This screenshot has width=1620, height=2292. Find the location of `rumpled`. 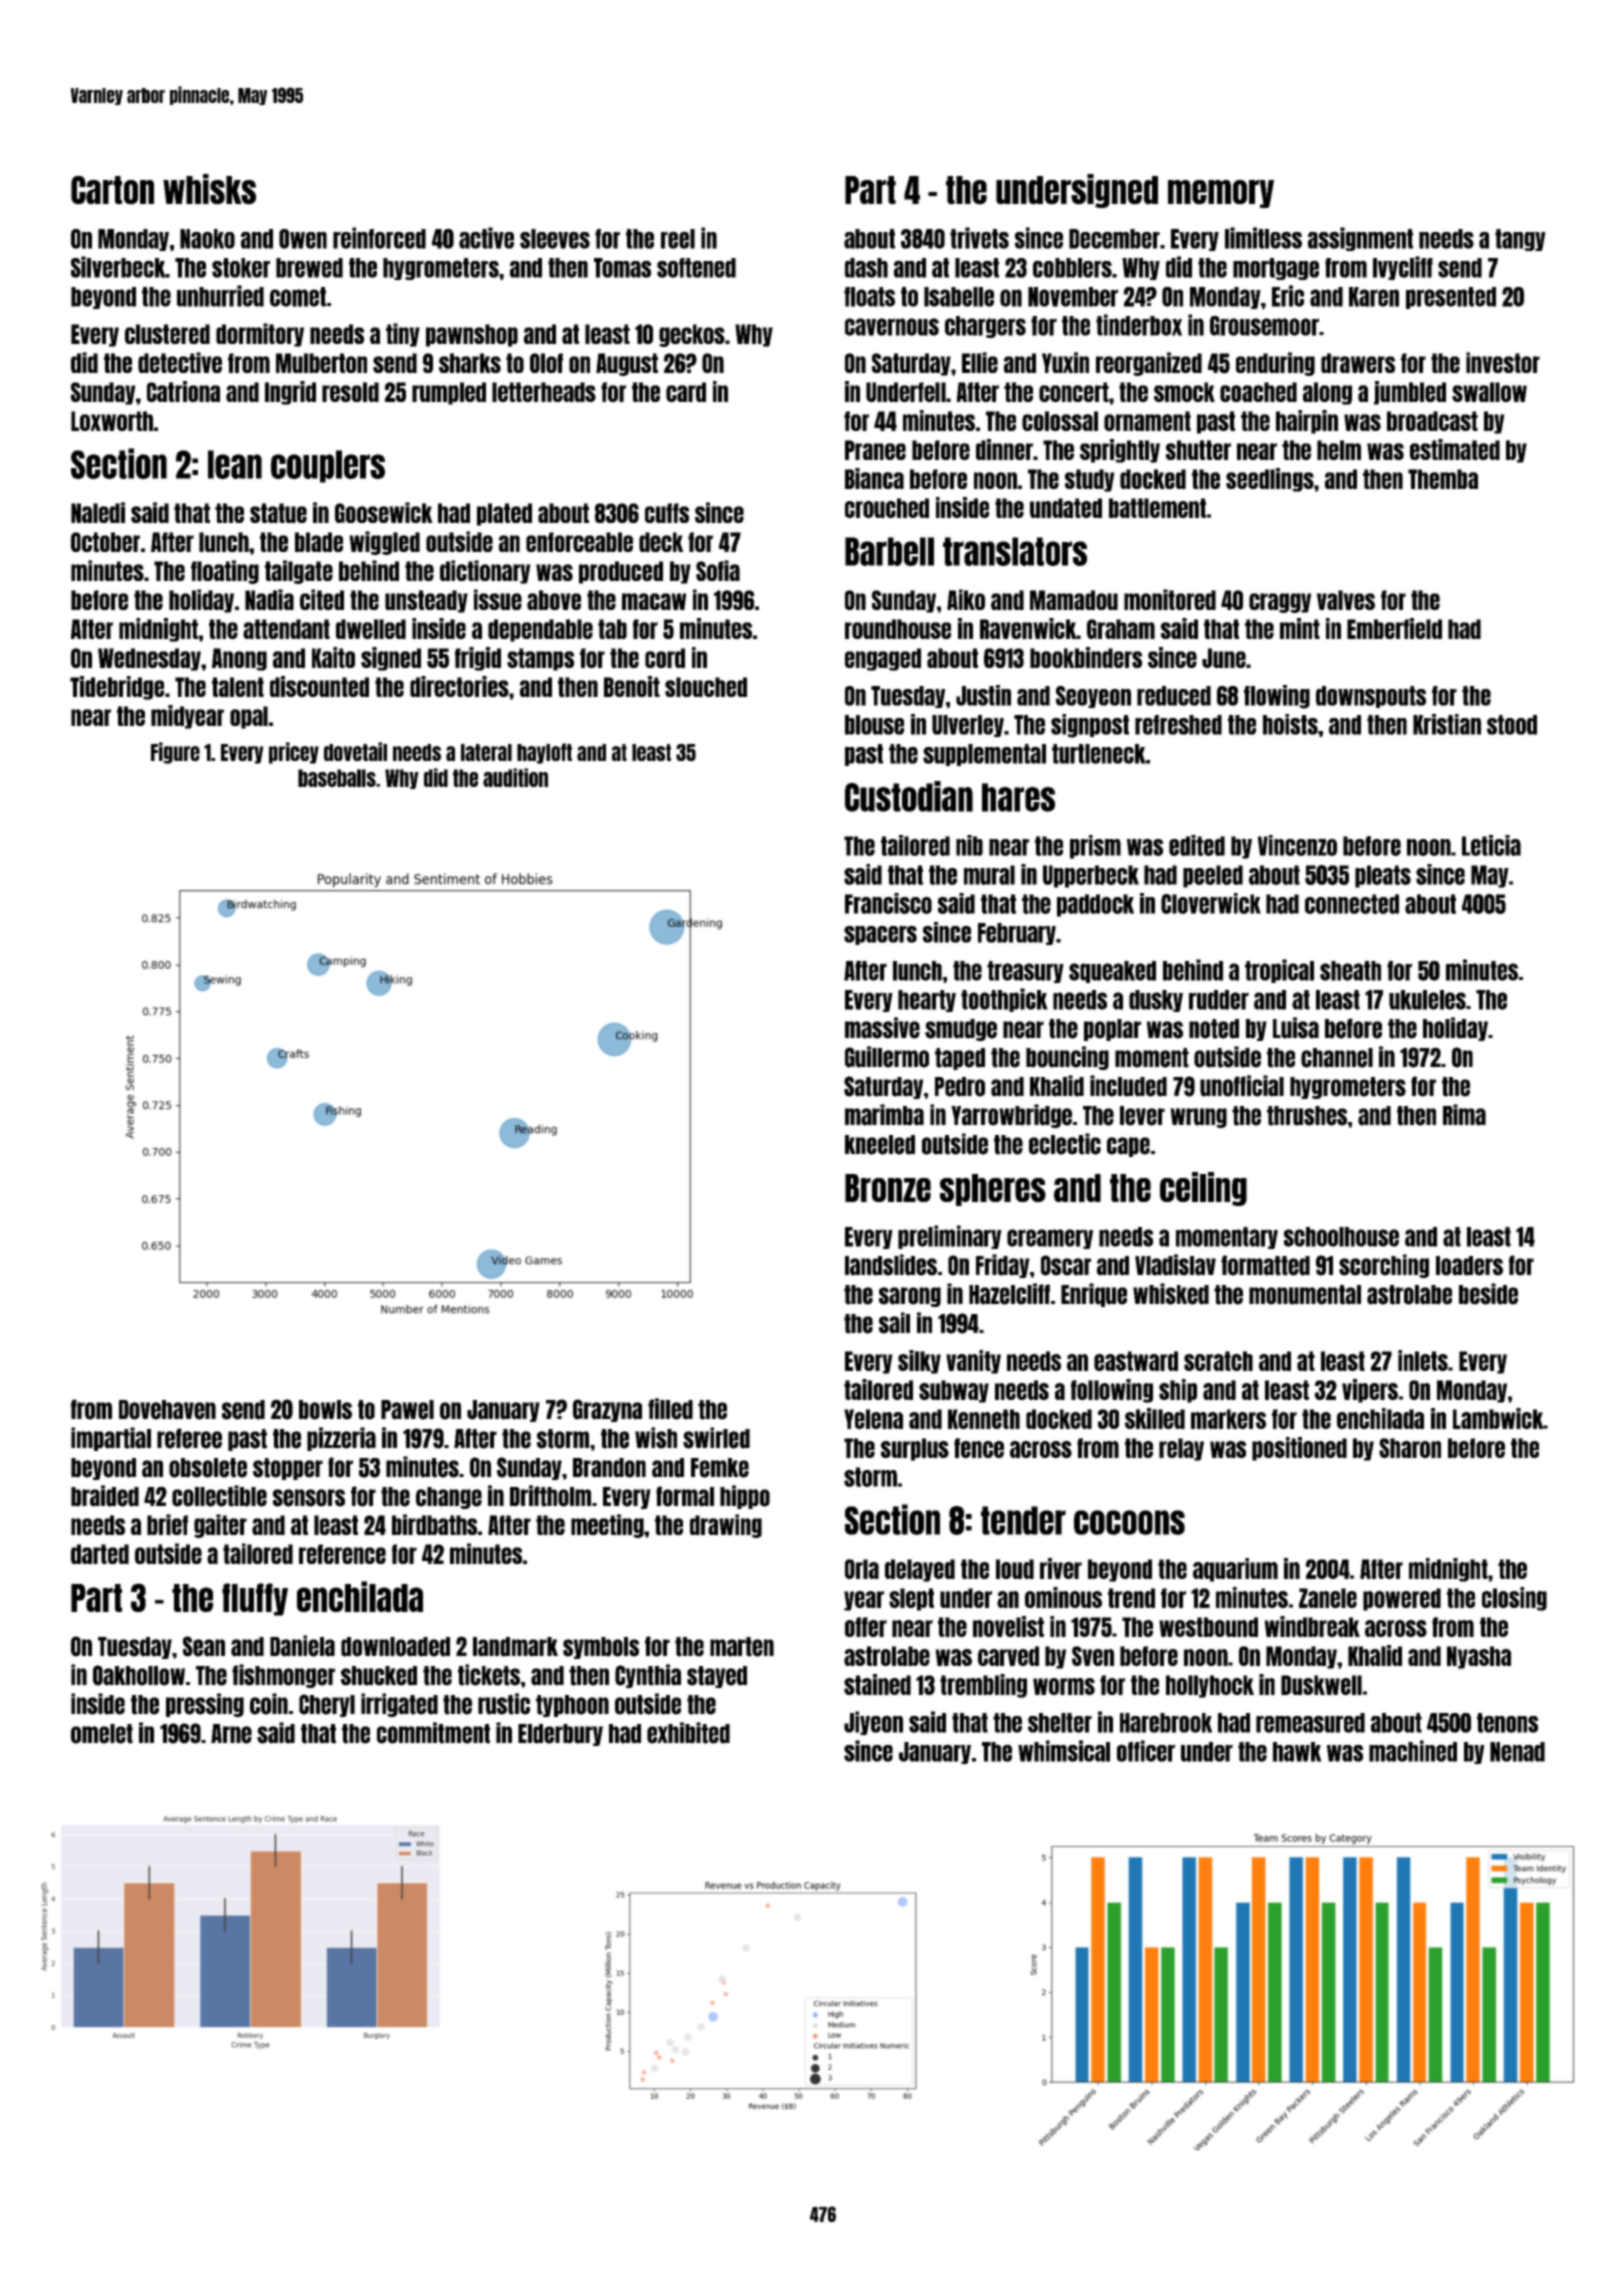

rumpled is located at coordinates (449, 393).
